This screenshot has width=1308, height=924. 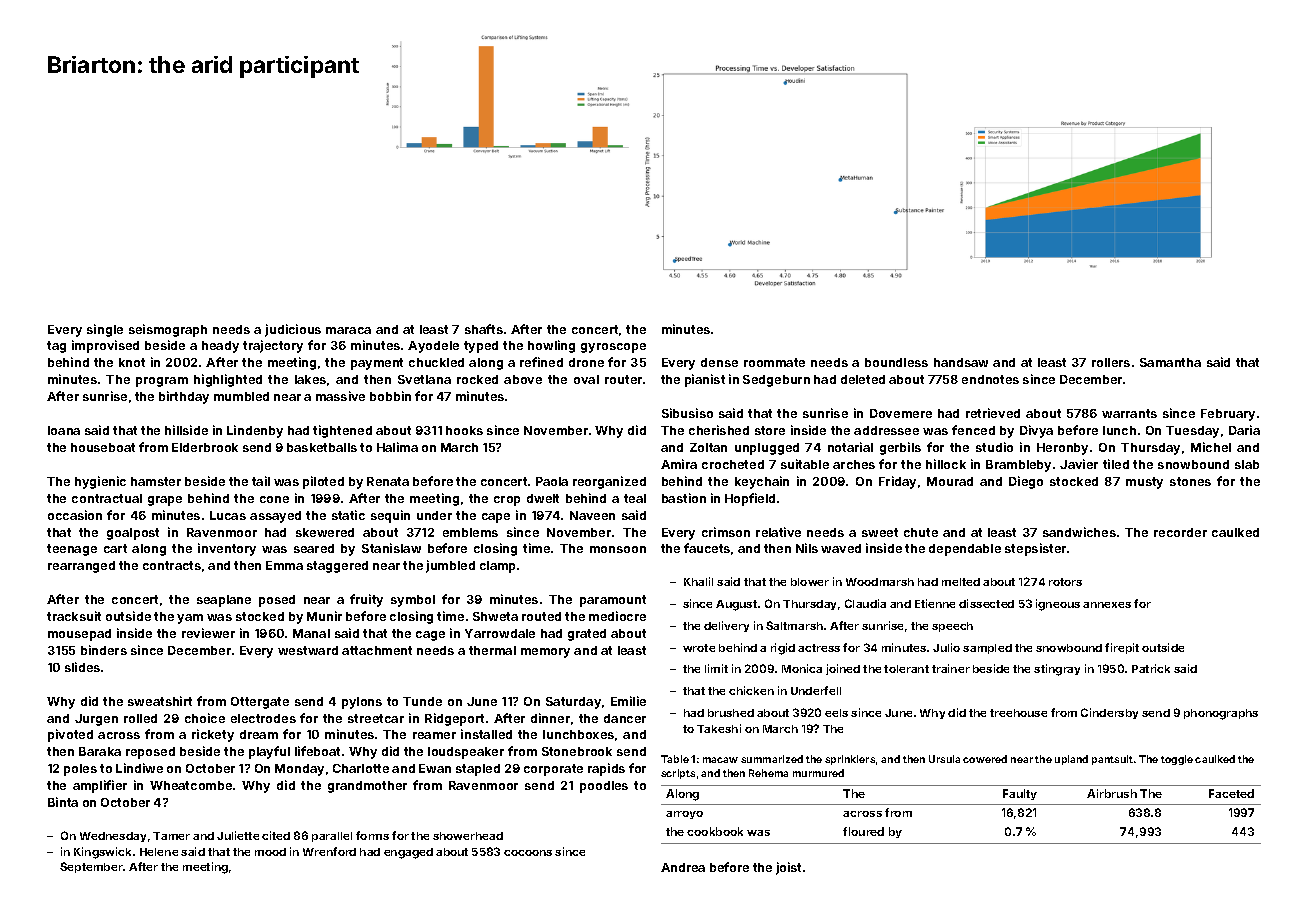 What do you see at coordinates (162, 382) in the screenshot?
I see `program` at bounding box center [162, 382].
